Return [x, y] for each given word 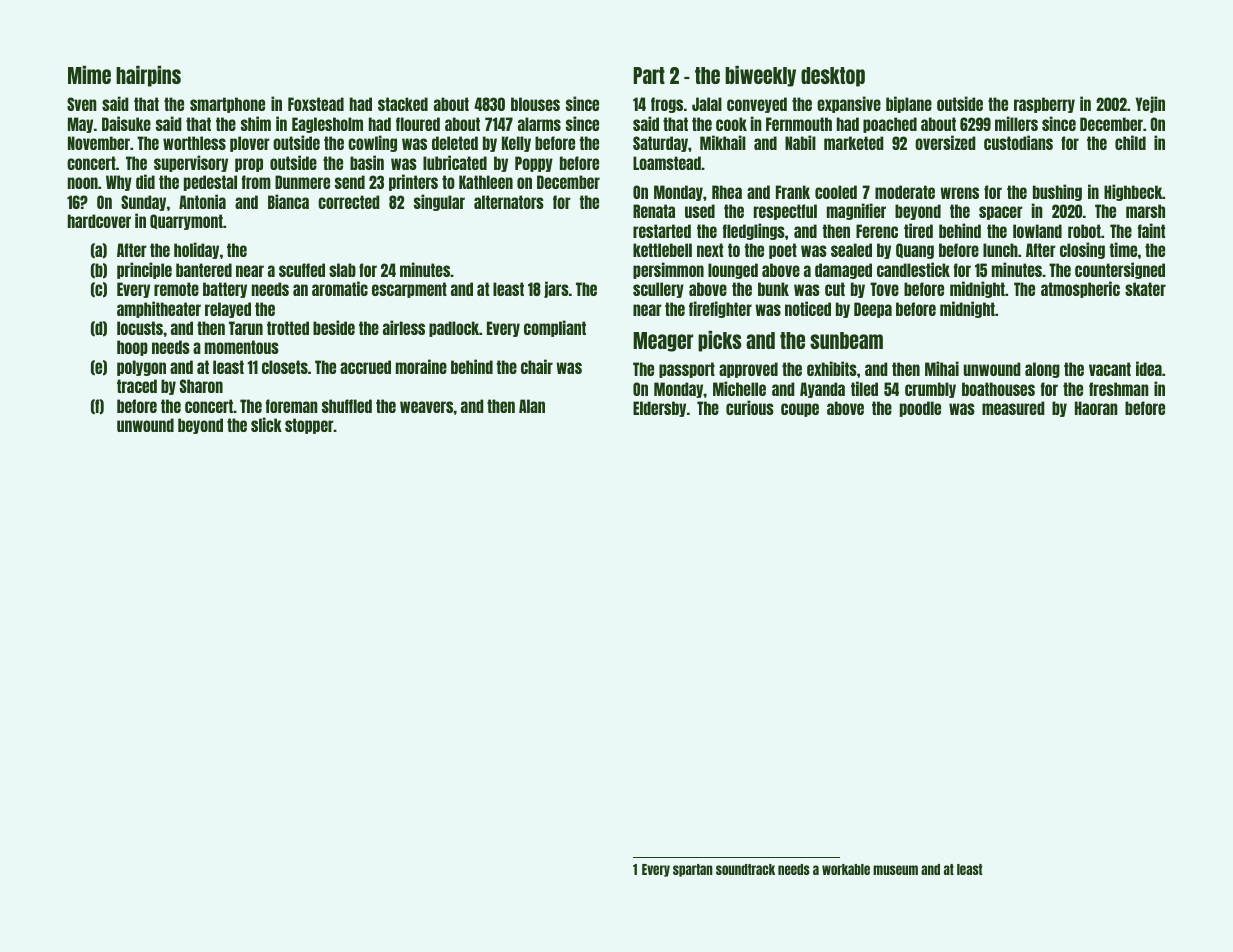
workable [846, 869]
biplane [909, 104]
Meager [663, 342]
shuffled [347, 406]
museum [895, 870]
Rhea [727, 192]
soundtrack [745, 869]
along [1042, 370]
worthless [194, 143]
